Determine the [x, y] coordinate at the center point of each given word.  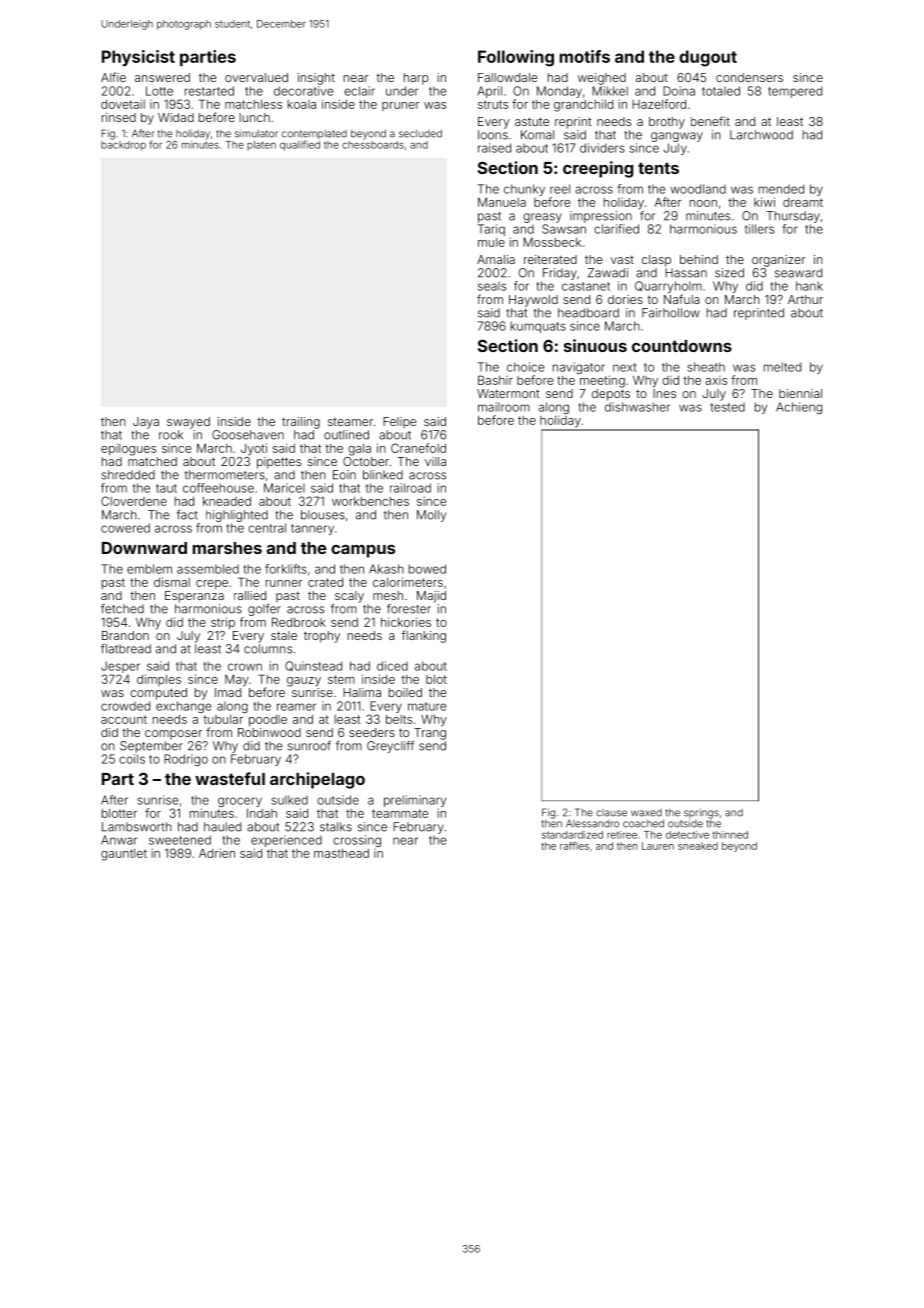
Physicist [138, 58]
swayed [188, 423]
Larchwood [761, 135]
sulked [289, 800]
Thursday [793, 217]
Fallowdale [507, 77]
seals [492, 286]
